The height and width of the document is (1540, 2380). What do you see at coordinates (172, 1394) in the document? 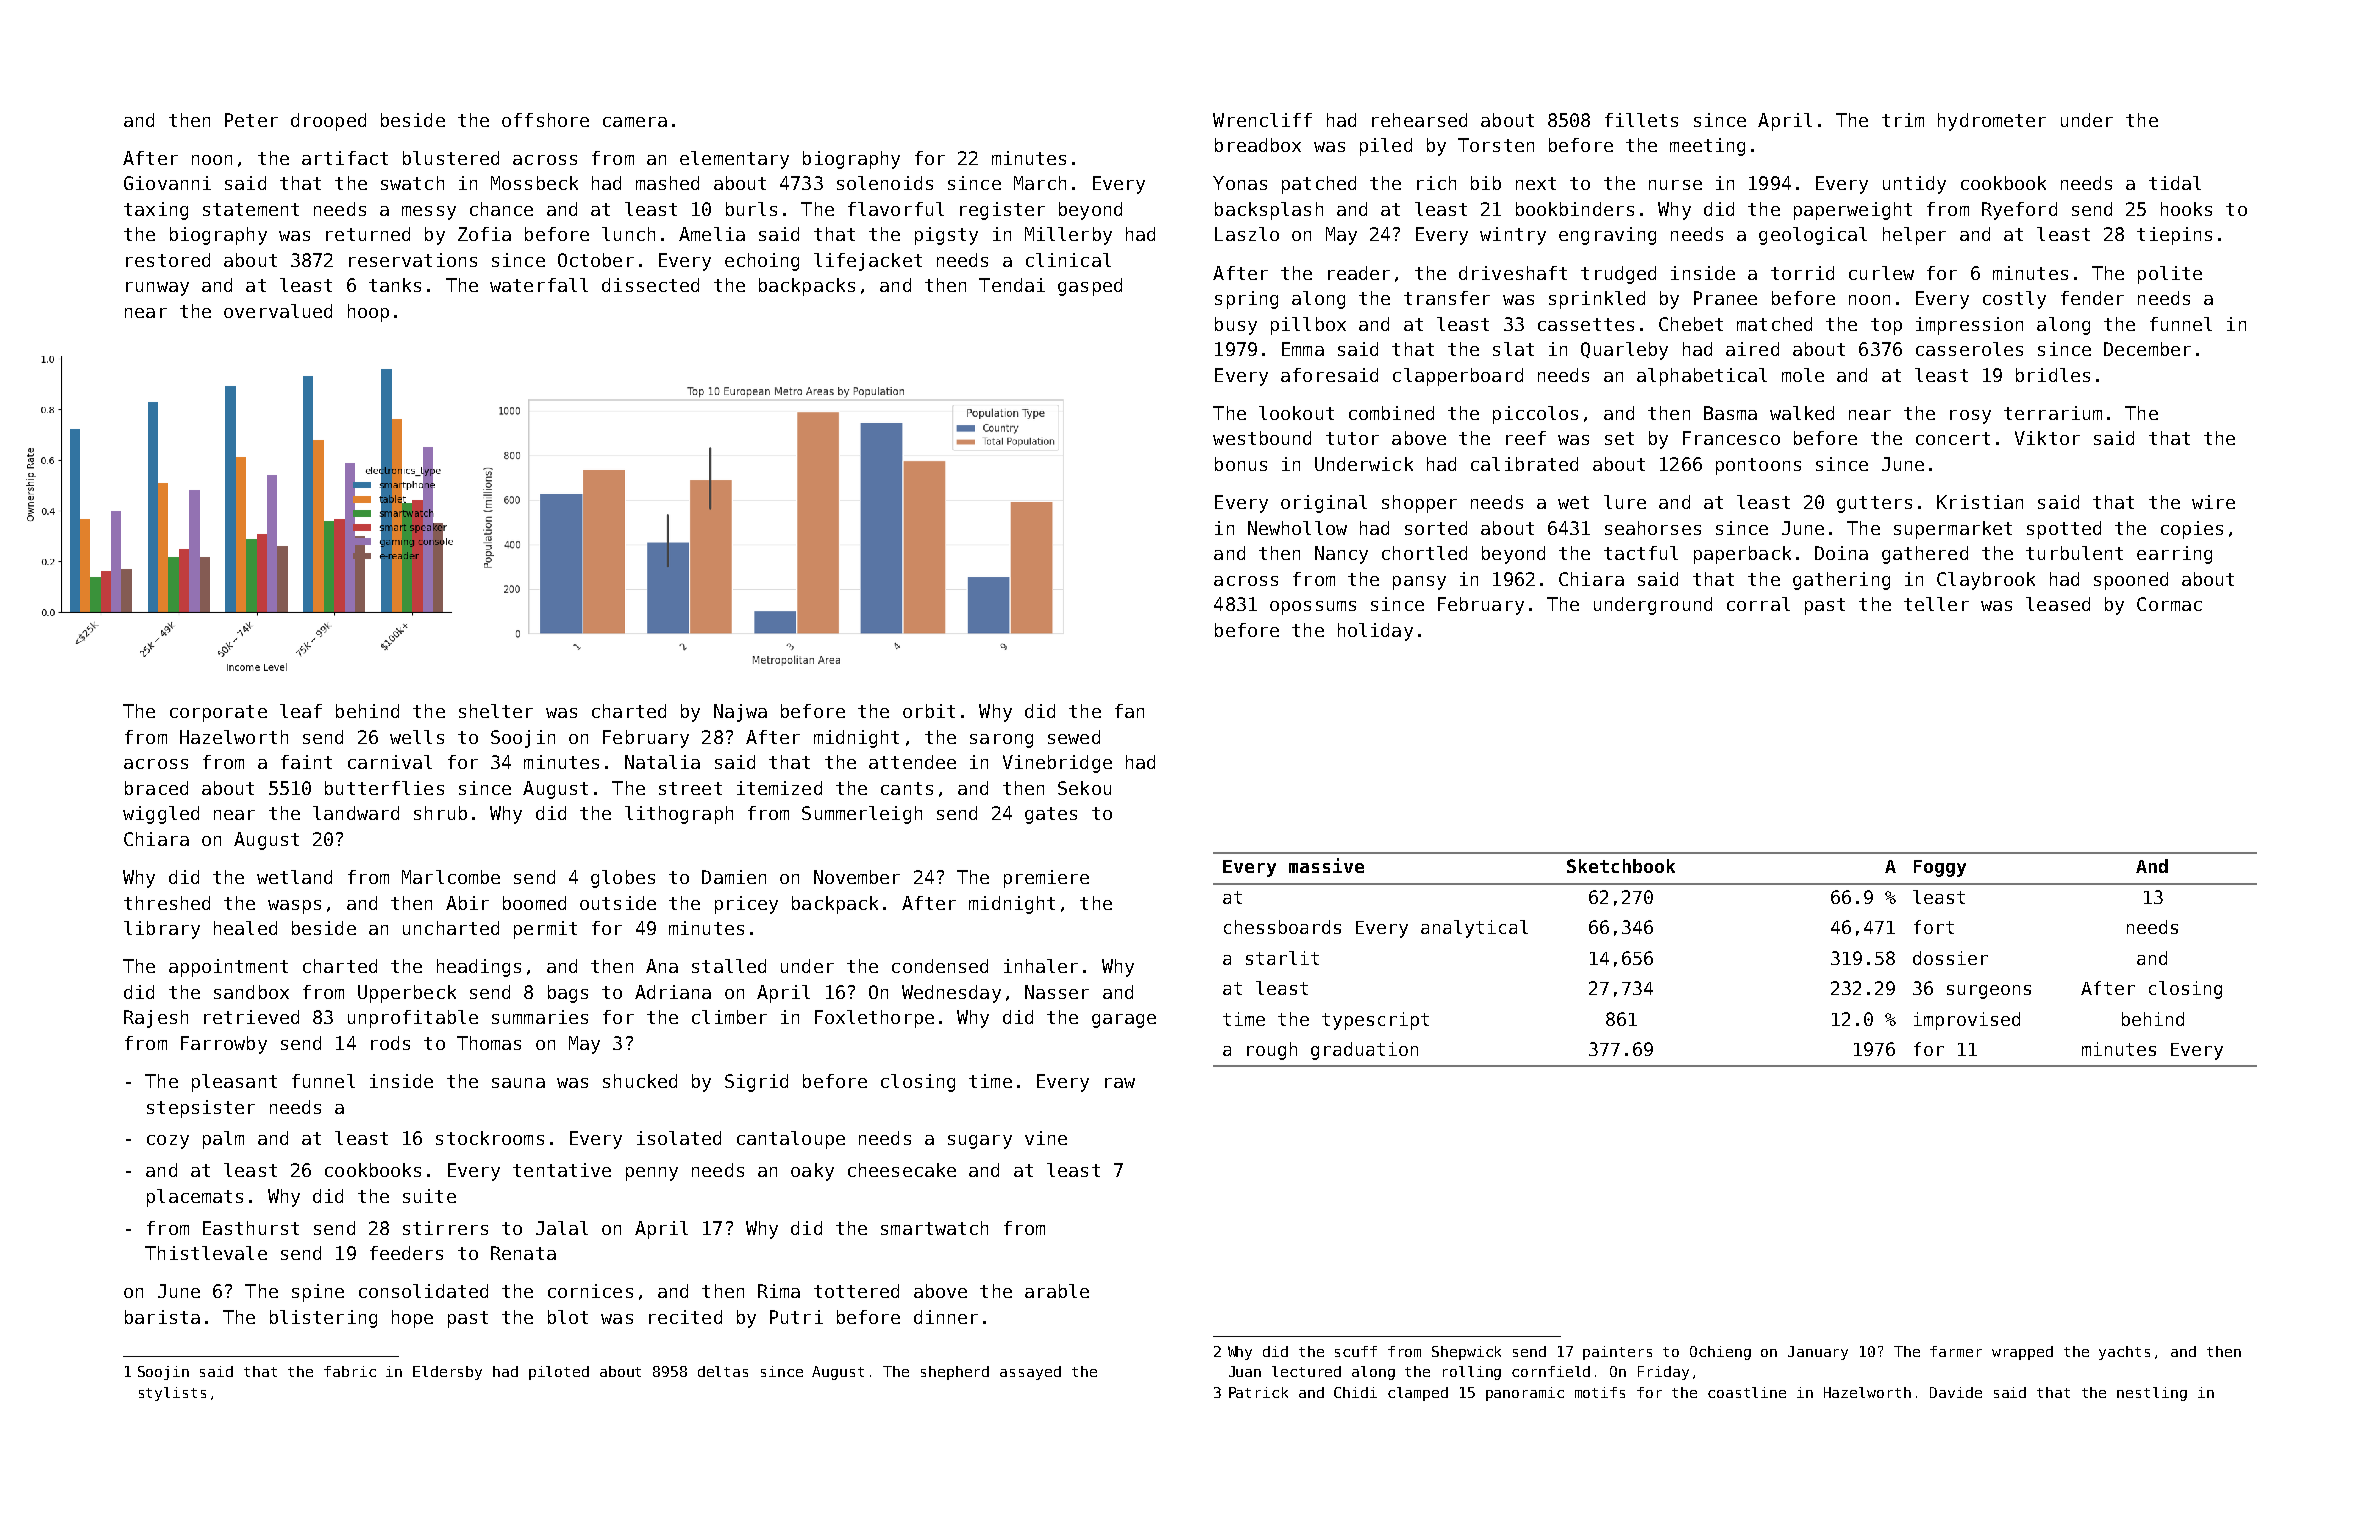
I see `stylists` at bounding box center [172, 1394].
